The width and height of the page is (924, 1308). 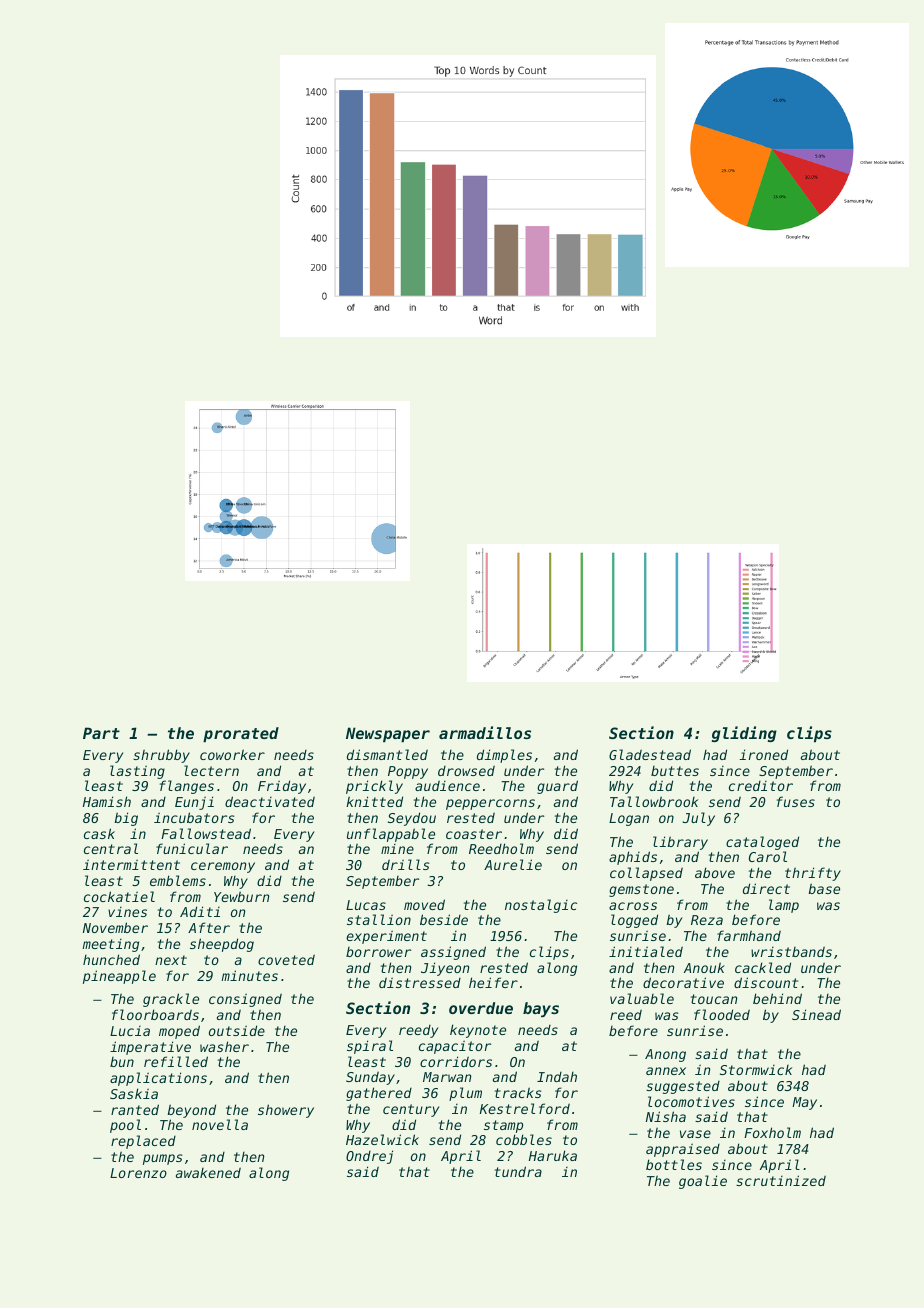 What do you see at coordinates (388, 734) in the page?
I see `Newspaper` at bounding box center [388, 734].
